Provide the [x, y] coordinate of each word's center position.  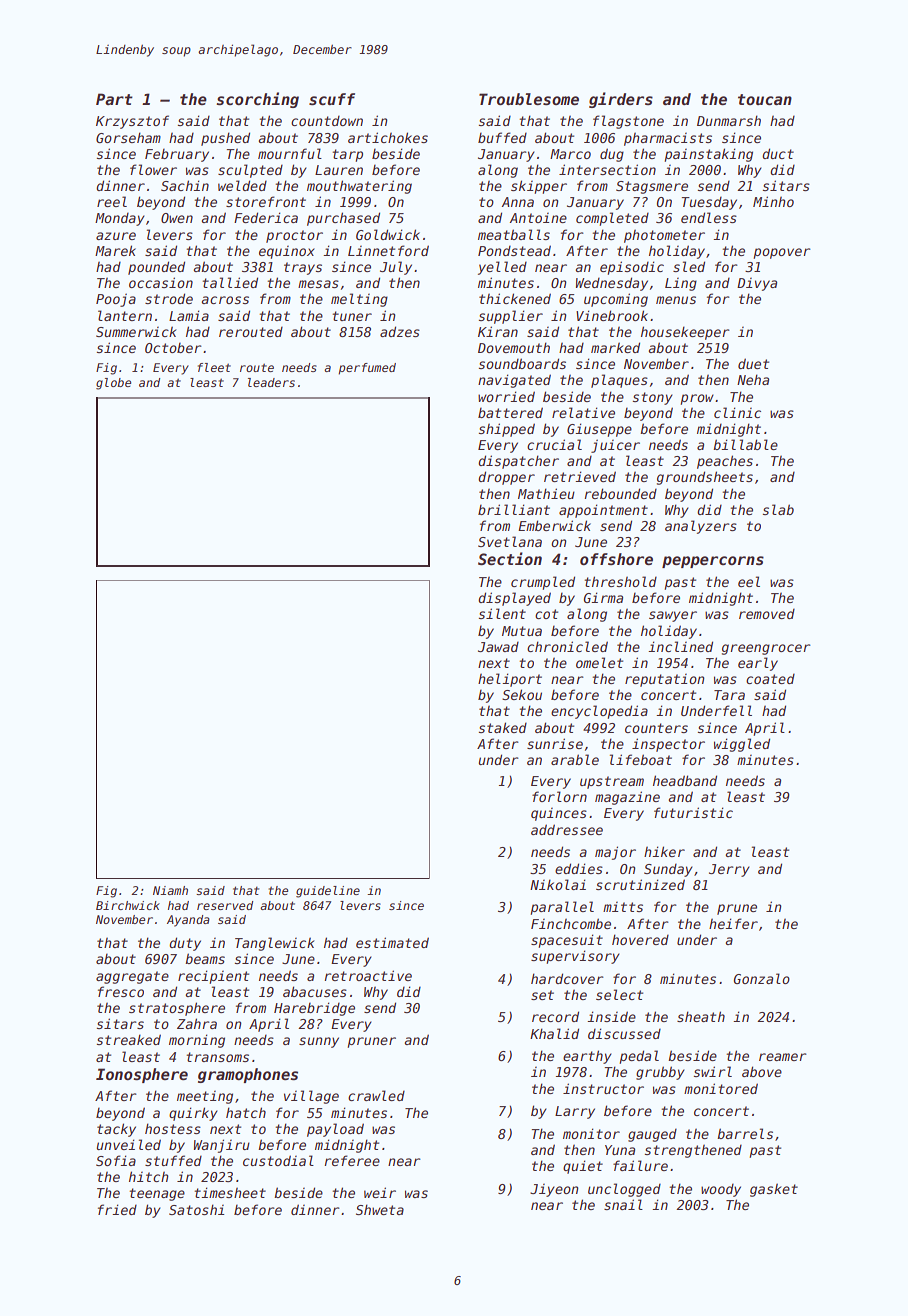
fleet [214, 367]
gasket [774, 1190]
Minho [773, 201]
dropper [506, 478]
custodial [278, 1160]
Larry [575, 1112]
